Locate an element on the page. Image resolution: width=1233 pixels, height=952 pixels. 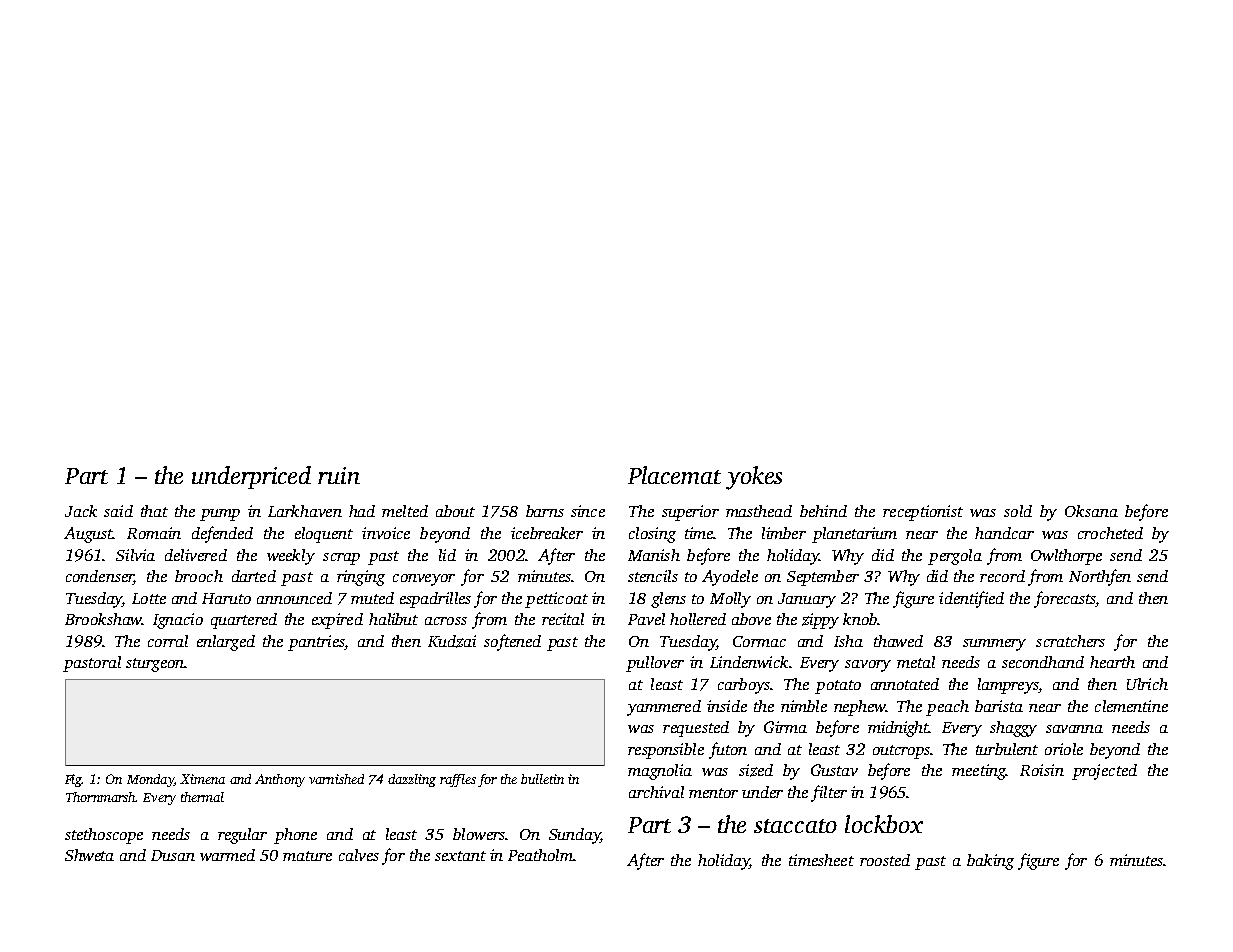
Larkhaven is located at coordinates (305, 511).
